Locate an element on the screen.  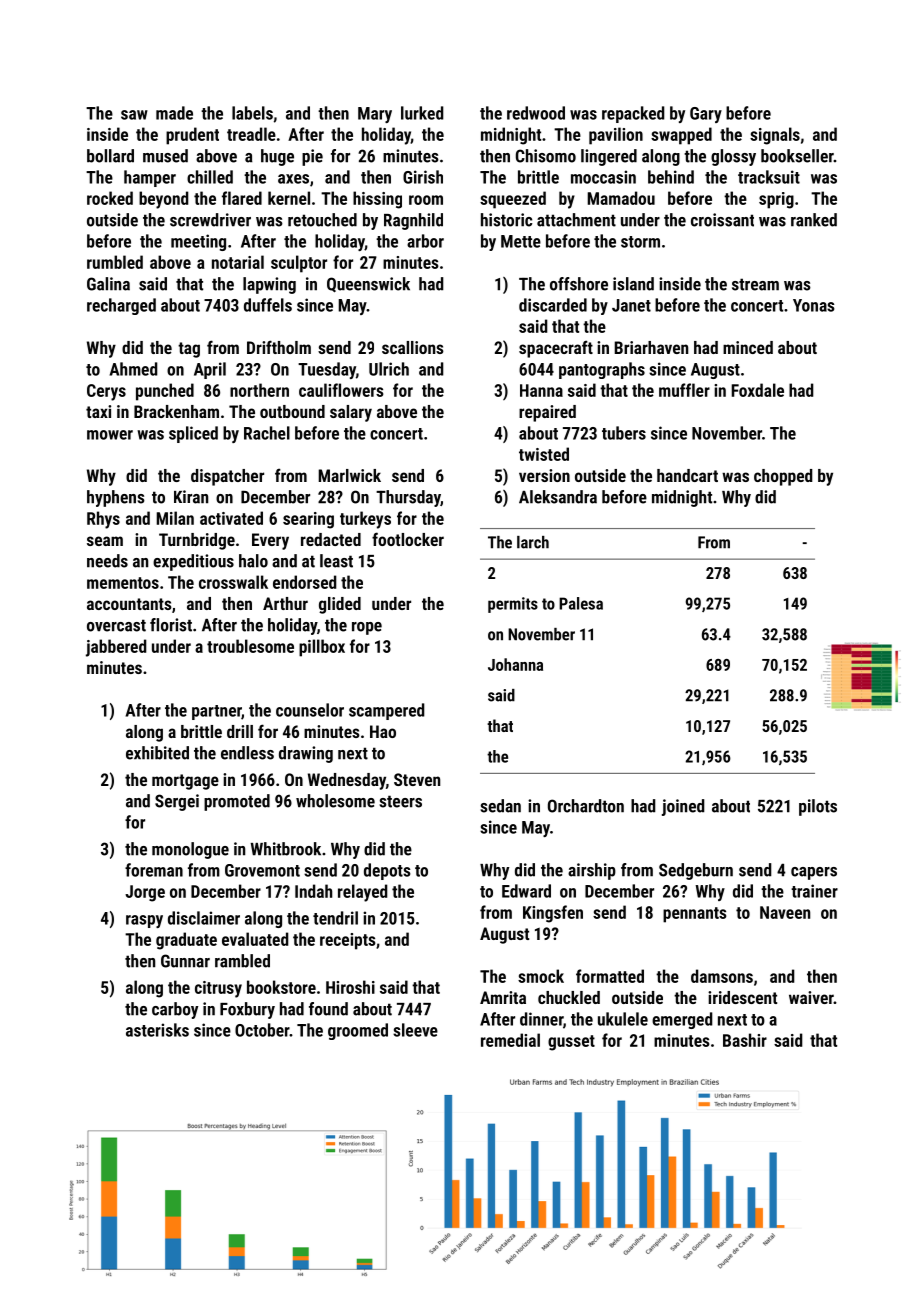
bollard is located at coordinates (110, 156).
